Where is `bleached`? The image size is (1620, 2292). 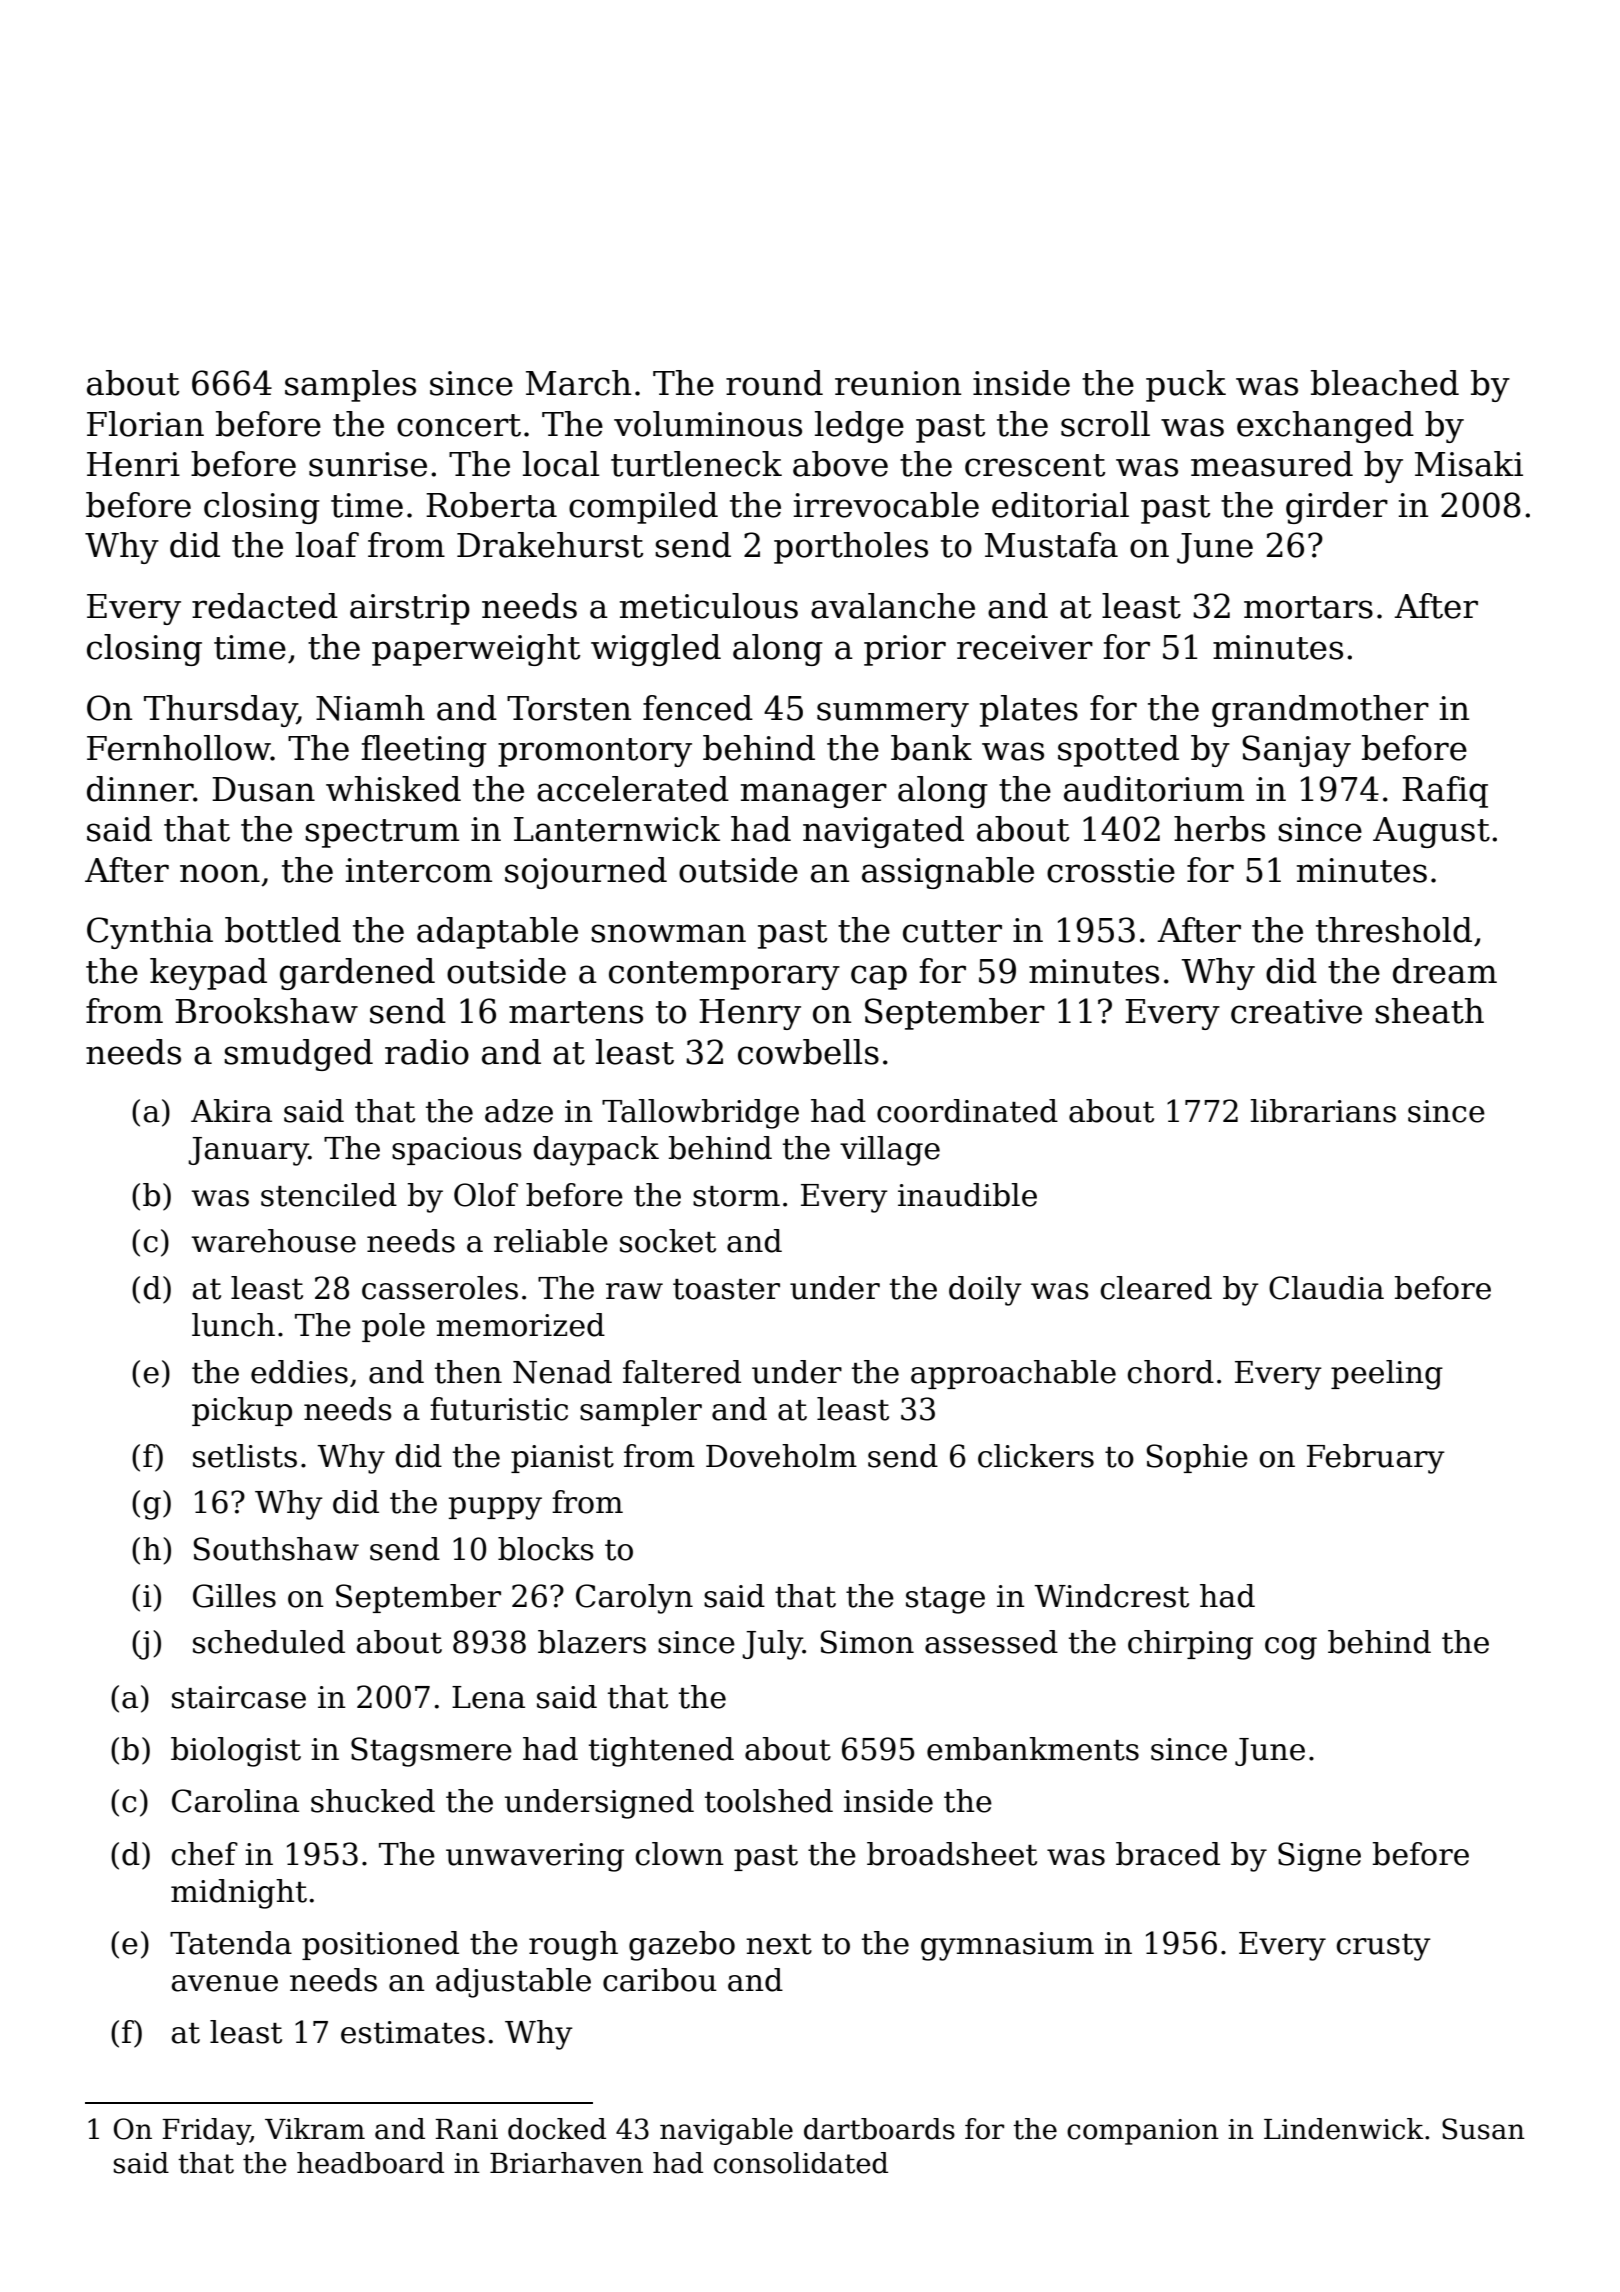
bleached is located at coordinates (1385, 383).
